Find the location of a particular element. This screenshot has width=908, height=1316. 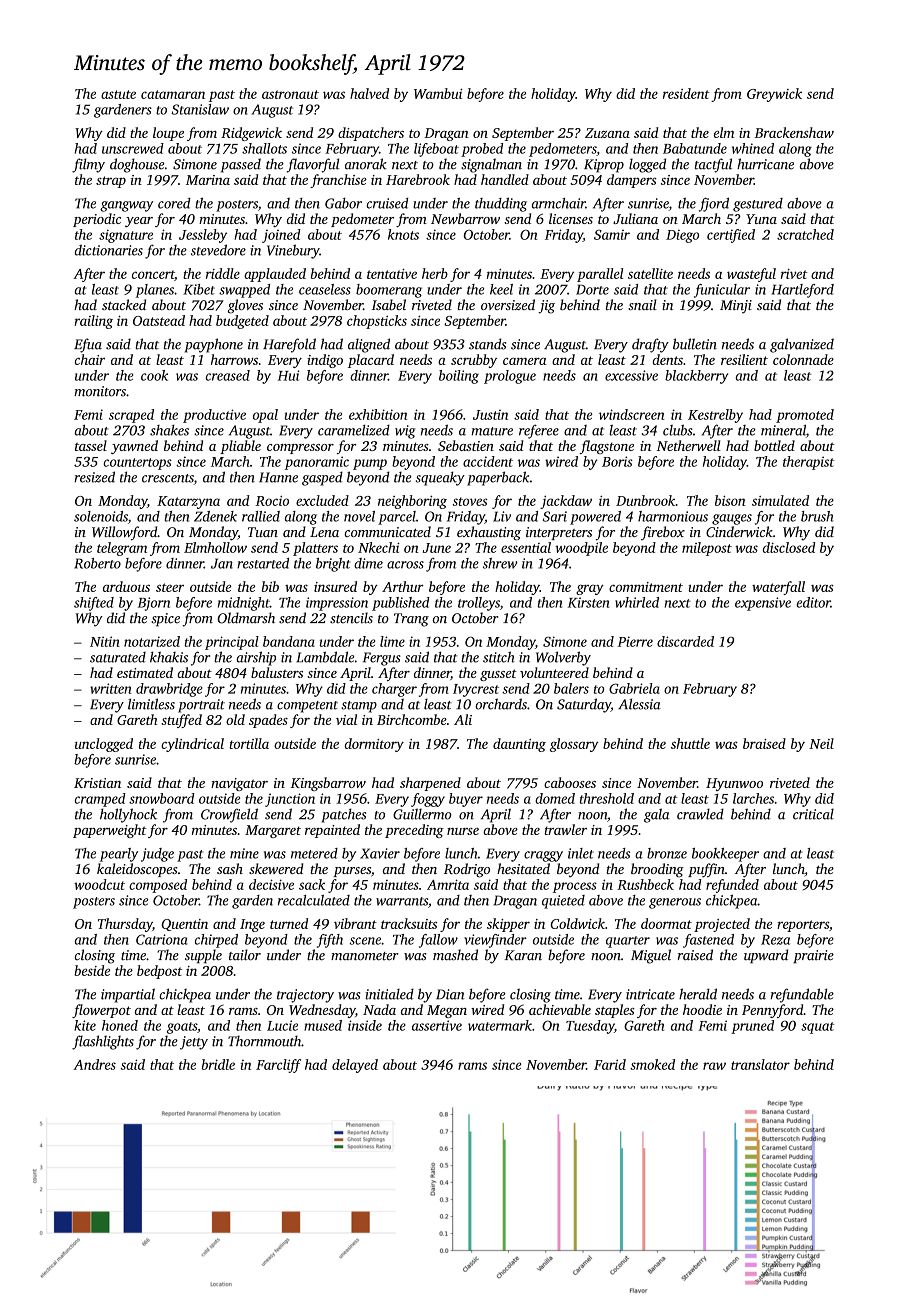

craggy is located at coordinates (543, 856).
